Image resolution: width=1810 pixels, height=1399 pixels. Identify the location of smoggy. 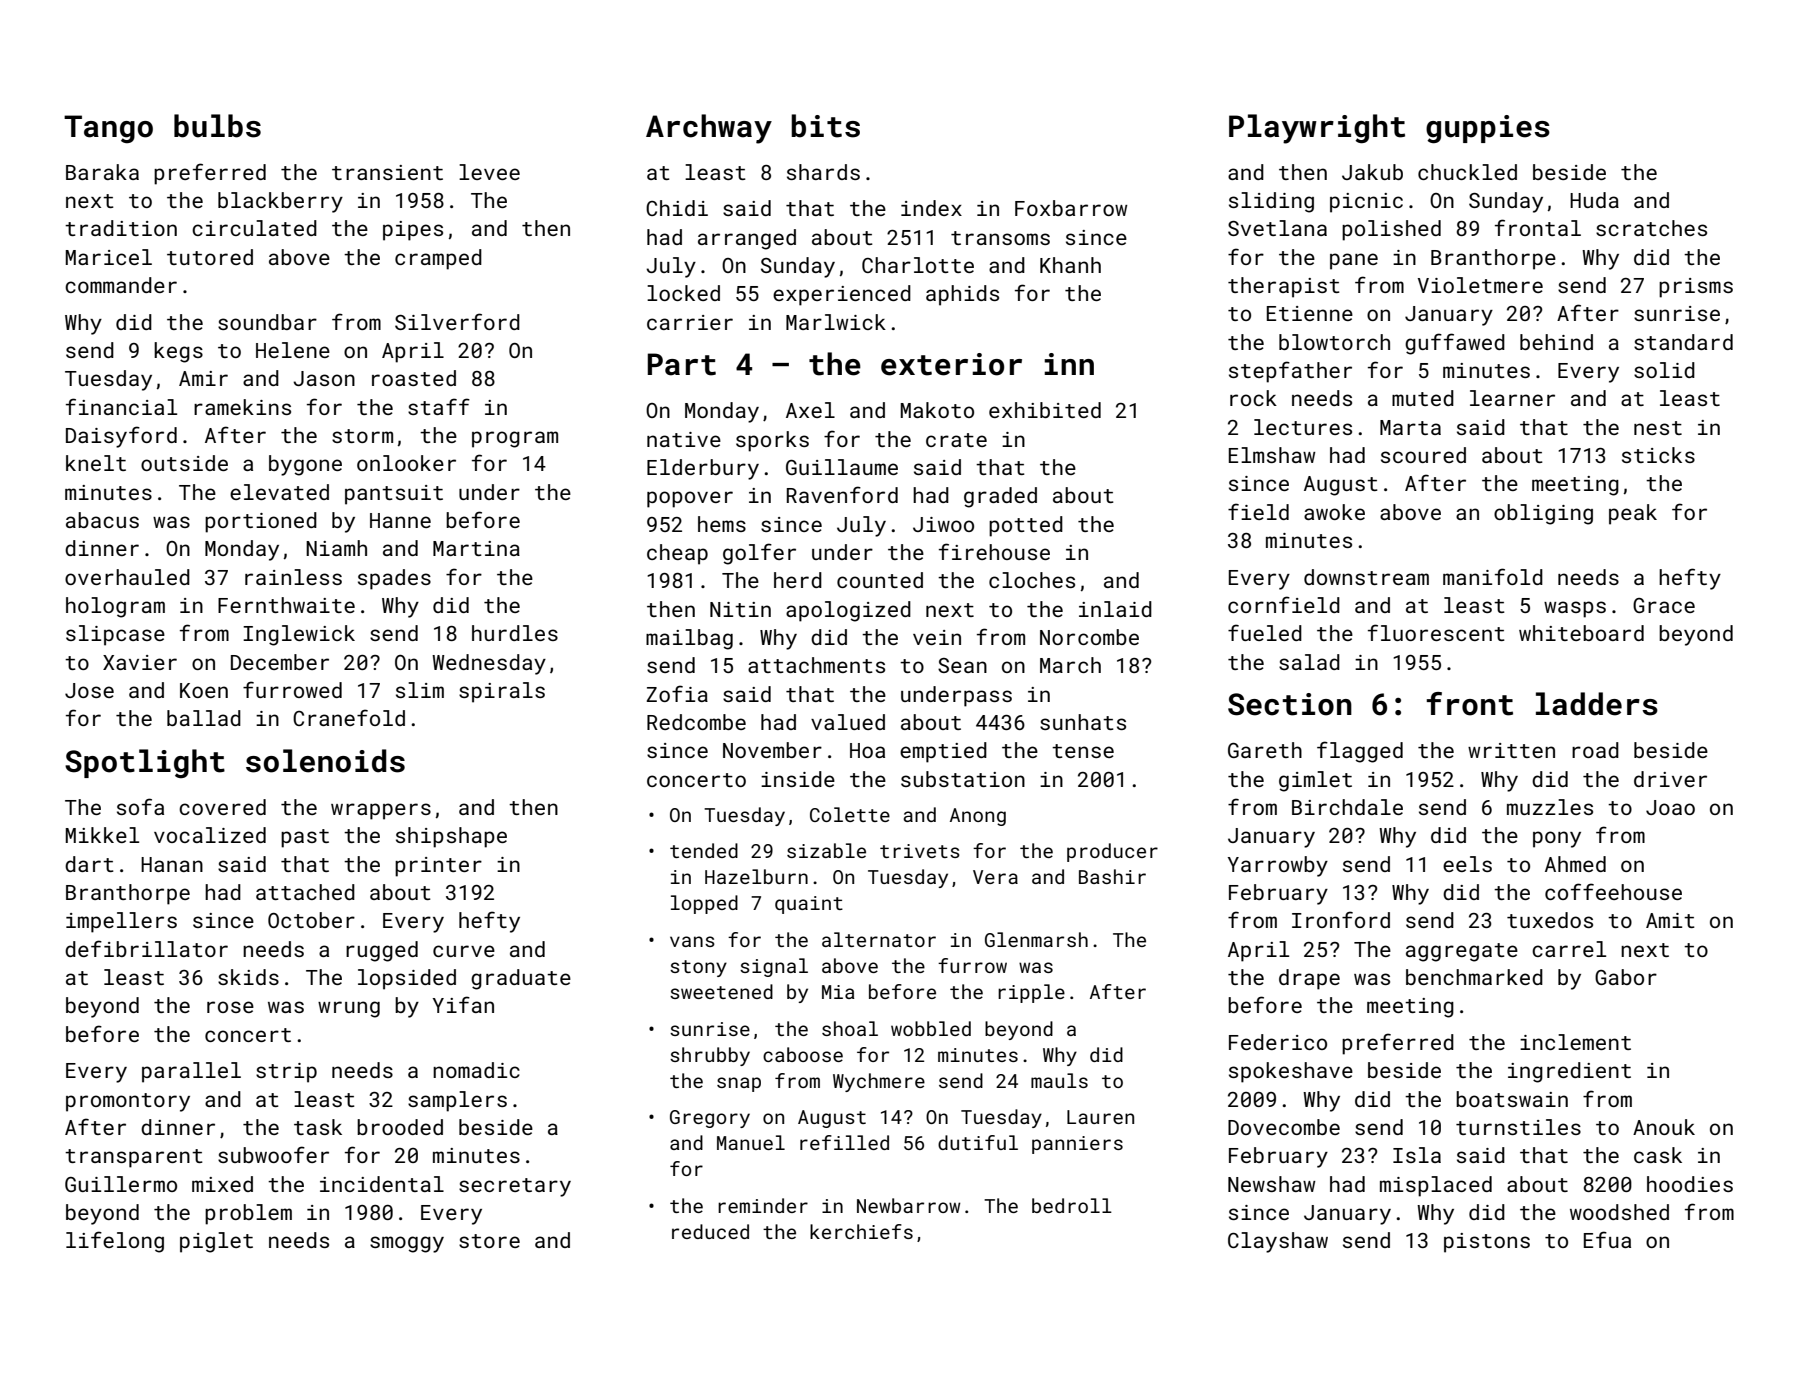
(407, 1244).
